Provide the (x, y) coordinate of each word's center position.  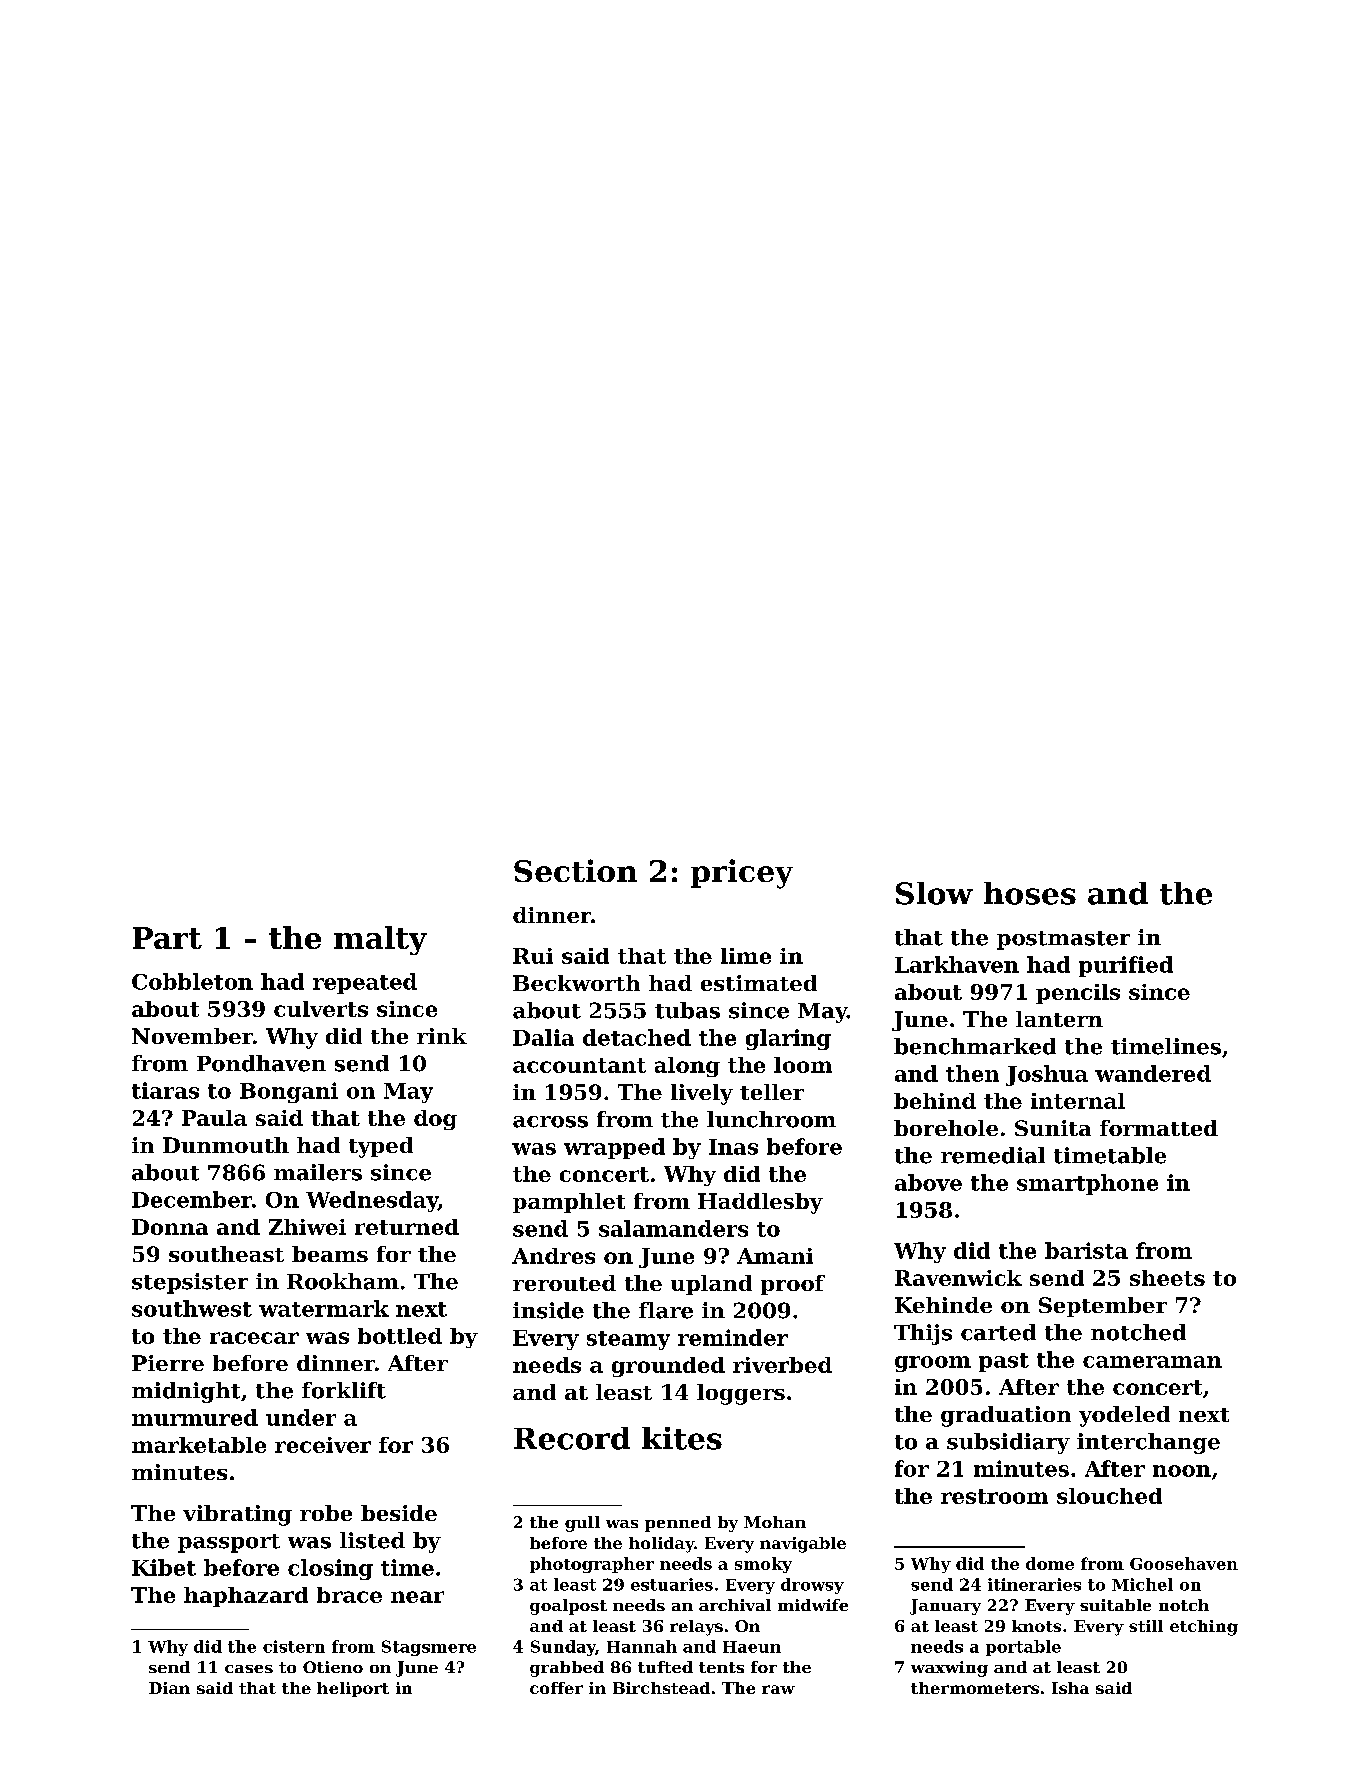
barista (1086, 1250)
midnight (186, 1392)
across (550, 1122)
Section (575, 870)
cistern (294, 1646)
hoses (1030, 893)
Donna (170, 1227)
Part (167, 938)
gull (582, 1524)
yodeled (1124, 1416)
